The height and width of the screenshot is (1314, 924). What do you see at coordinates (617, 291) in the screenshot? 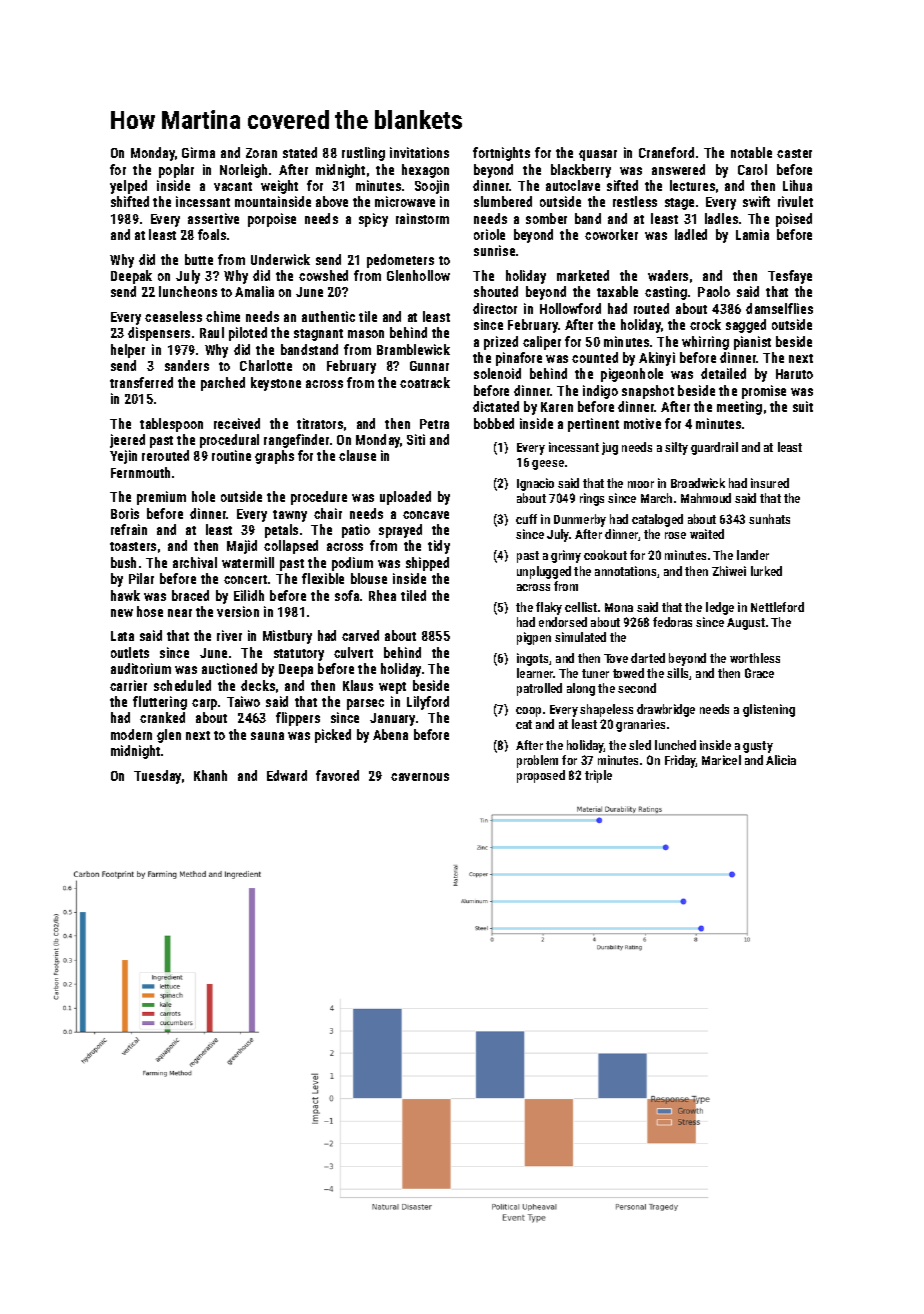
I see `taxable` at bounding box center [617, 291].
